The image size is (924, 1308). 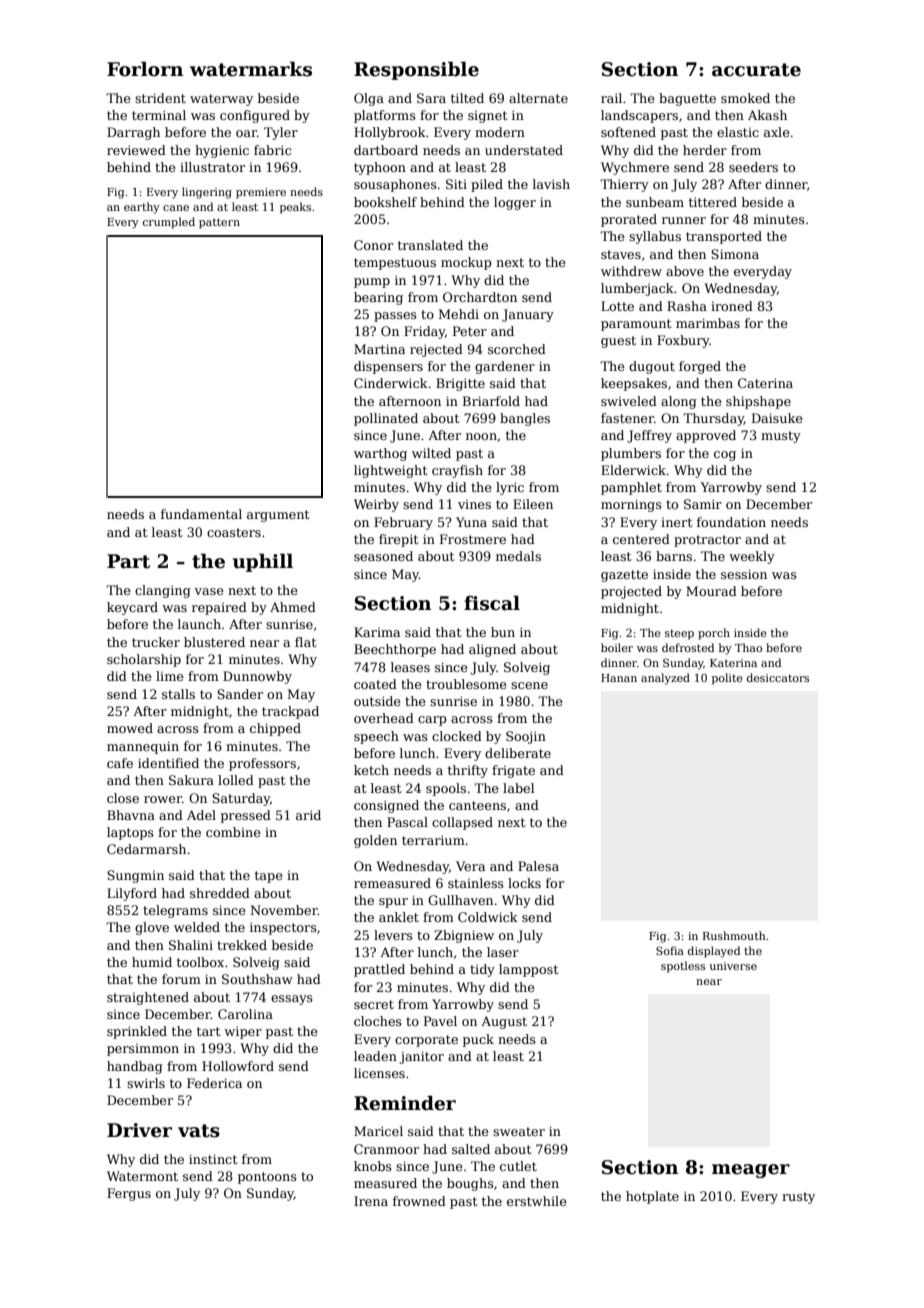 I want to click on watermarks, so click(x=251, y=69).
